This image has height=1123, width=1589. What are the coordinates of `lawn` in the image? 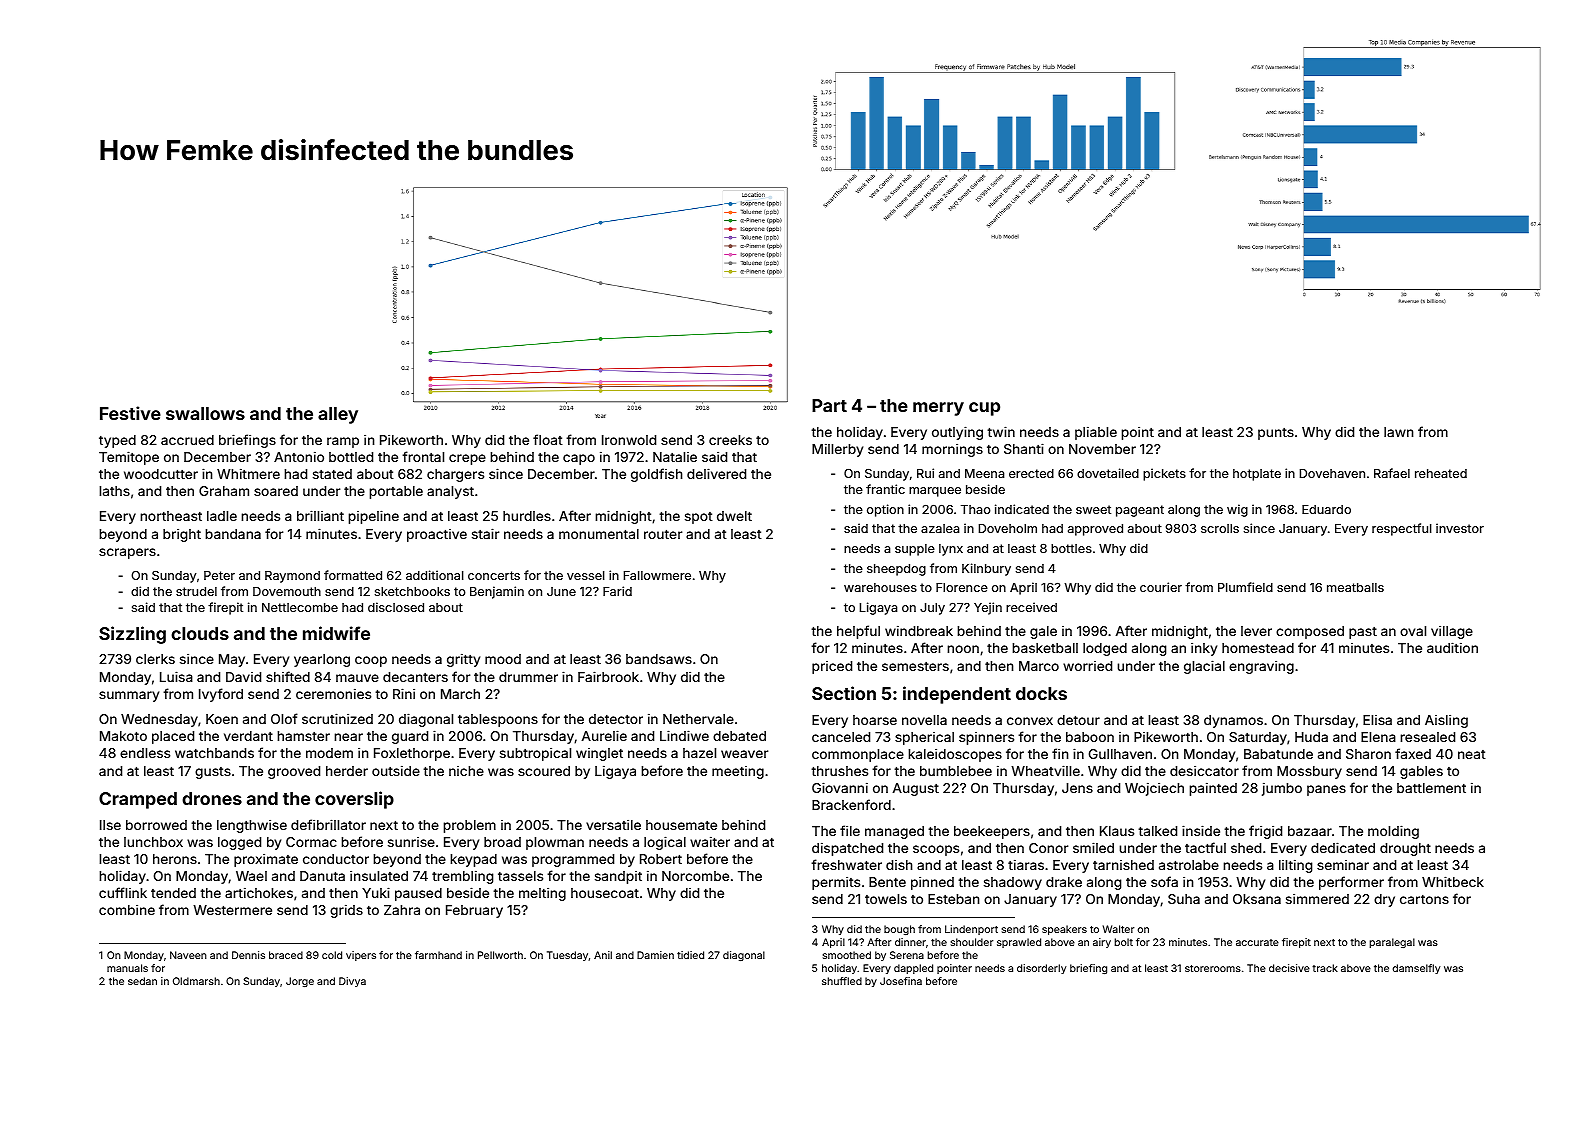 It's located at (1398, 432).
